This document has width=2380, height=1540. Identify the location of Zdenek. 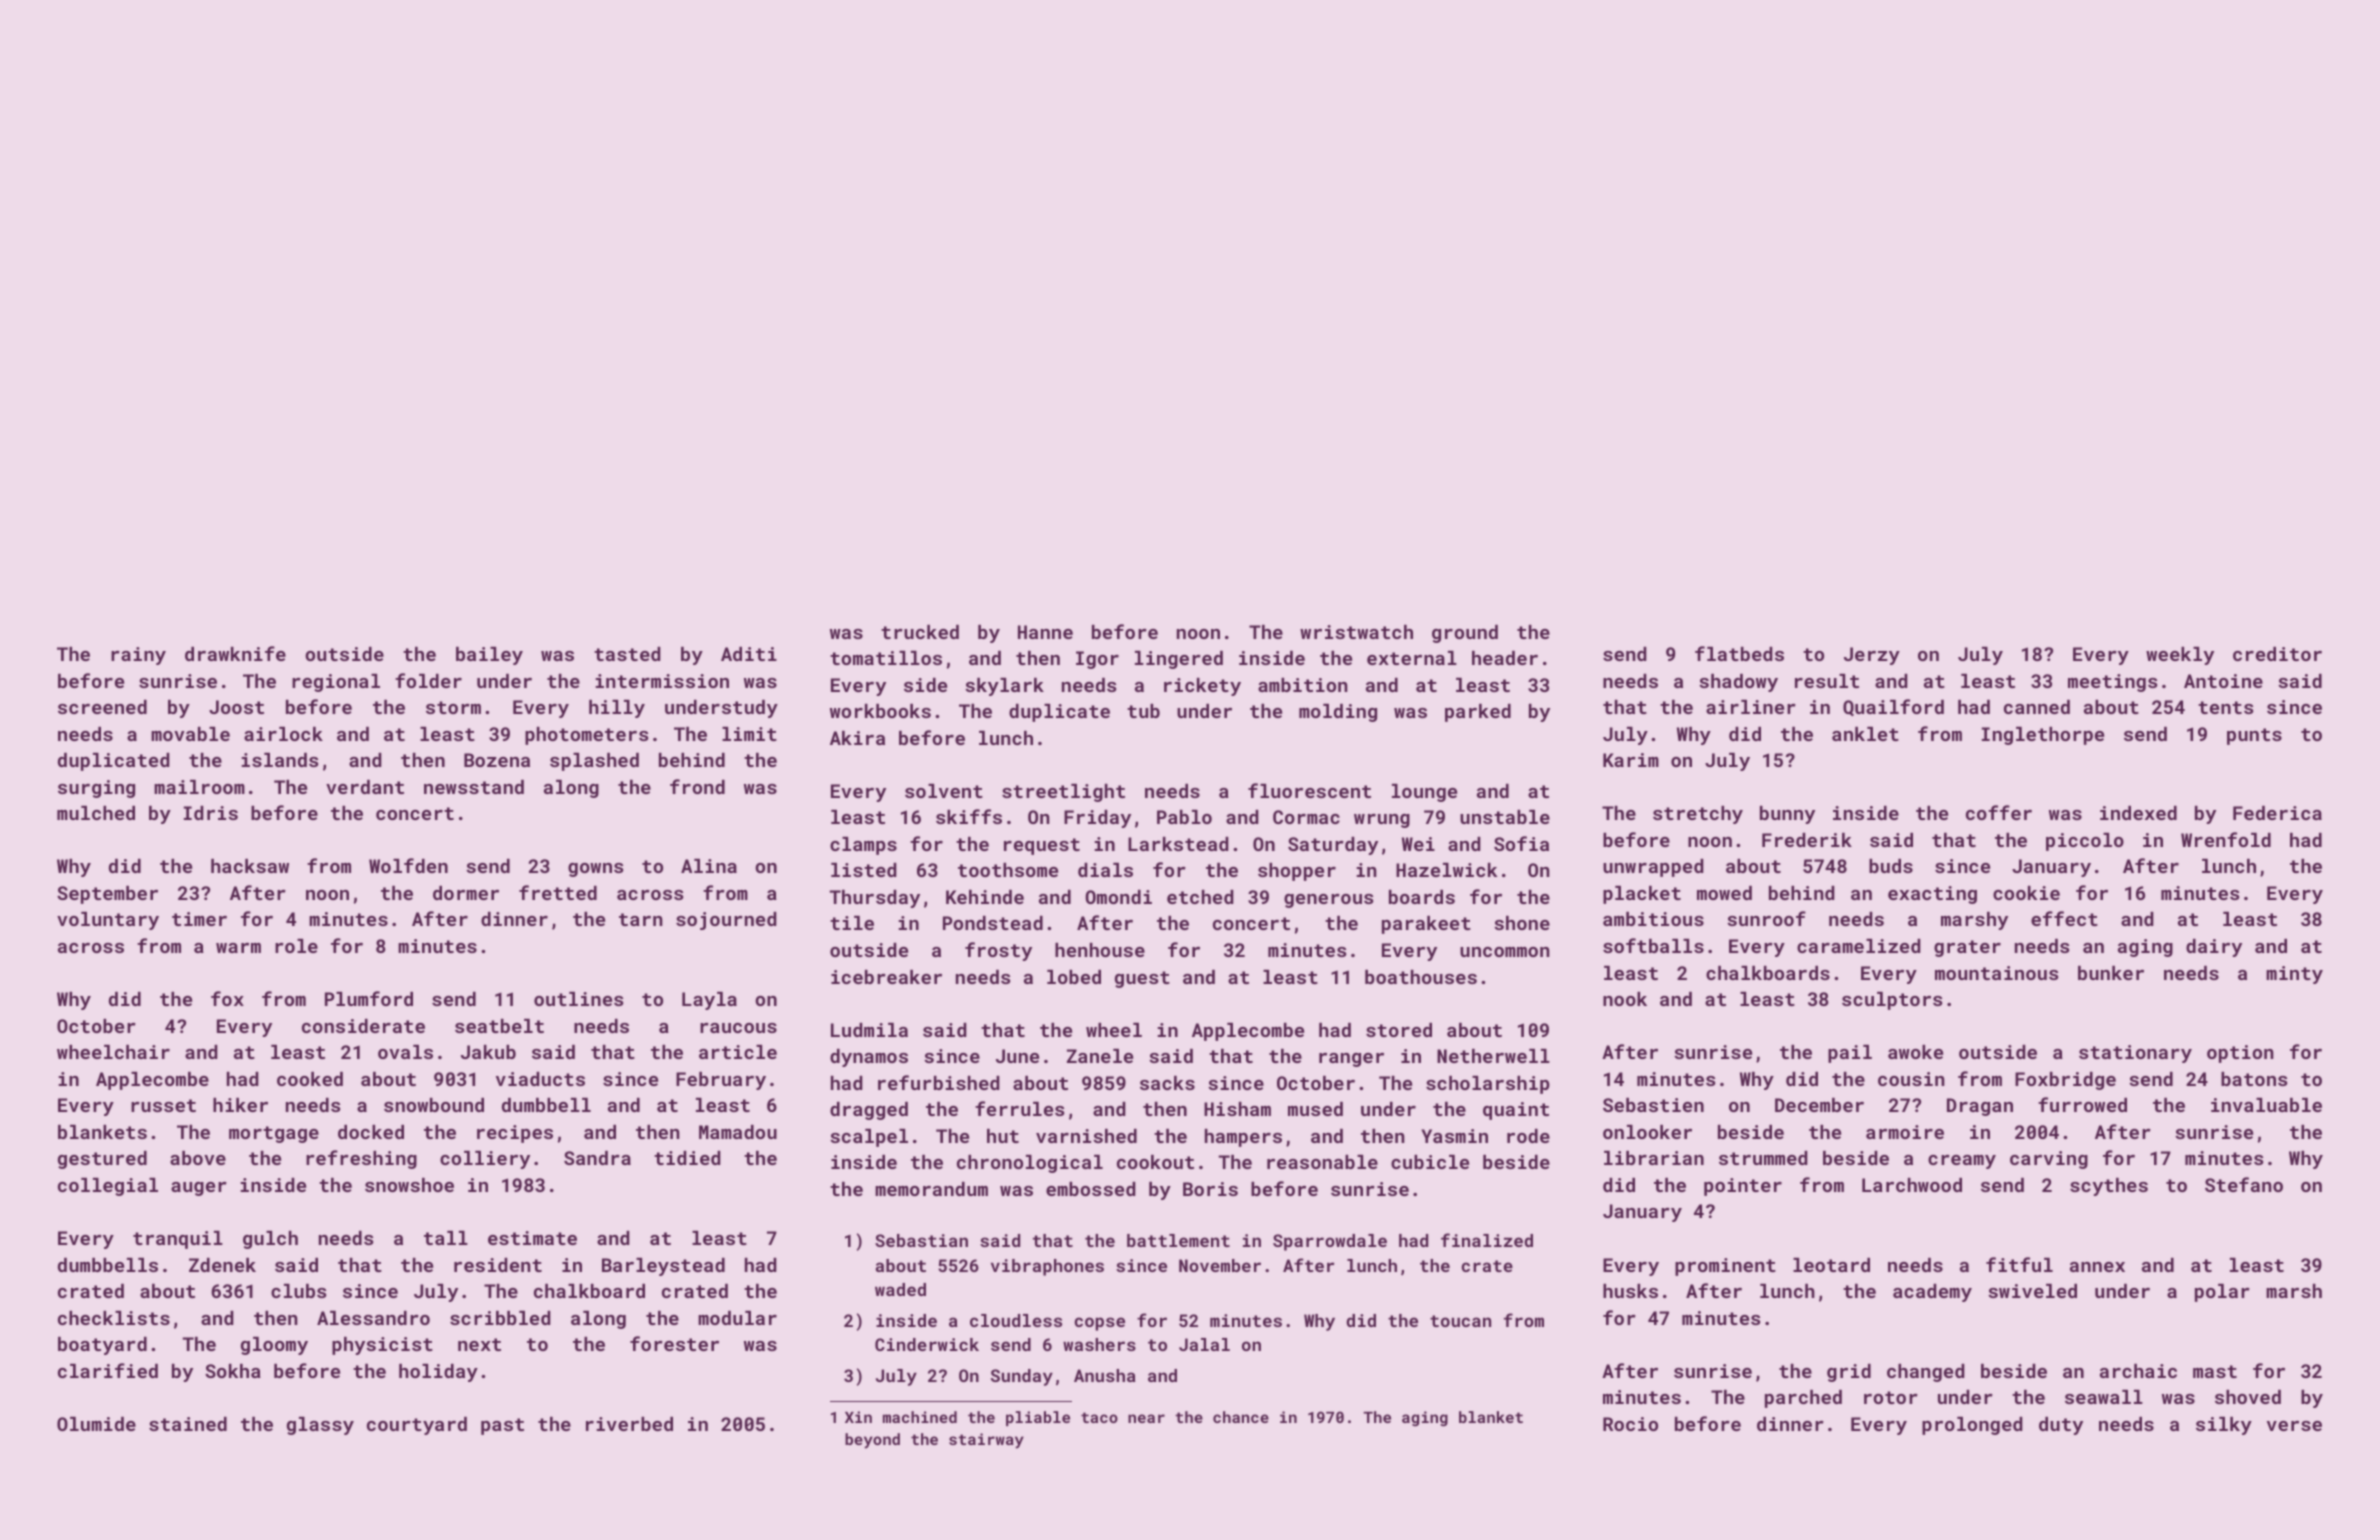
(222, 1265).
